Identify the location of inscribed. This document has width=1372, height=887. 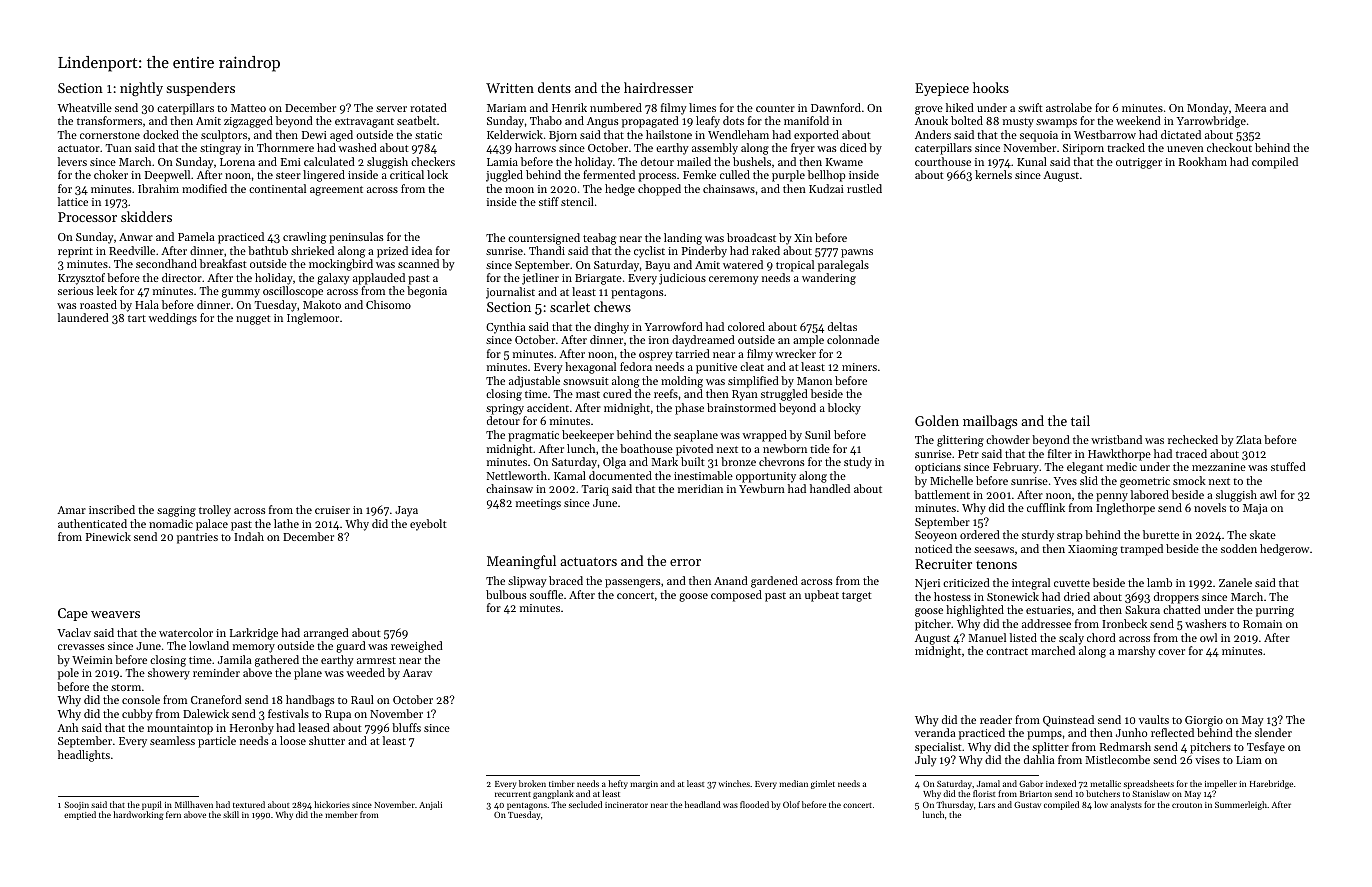
(112, 509).
